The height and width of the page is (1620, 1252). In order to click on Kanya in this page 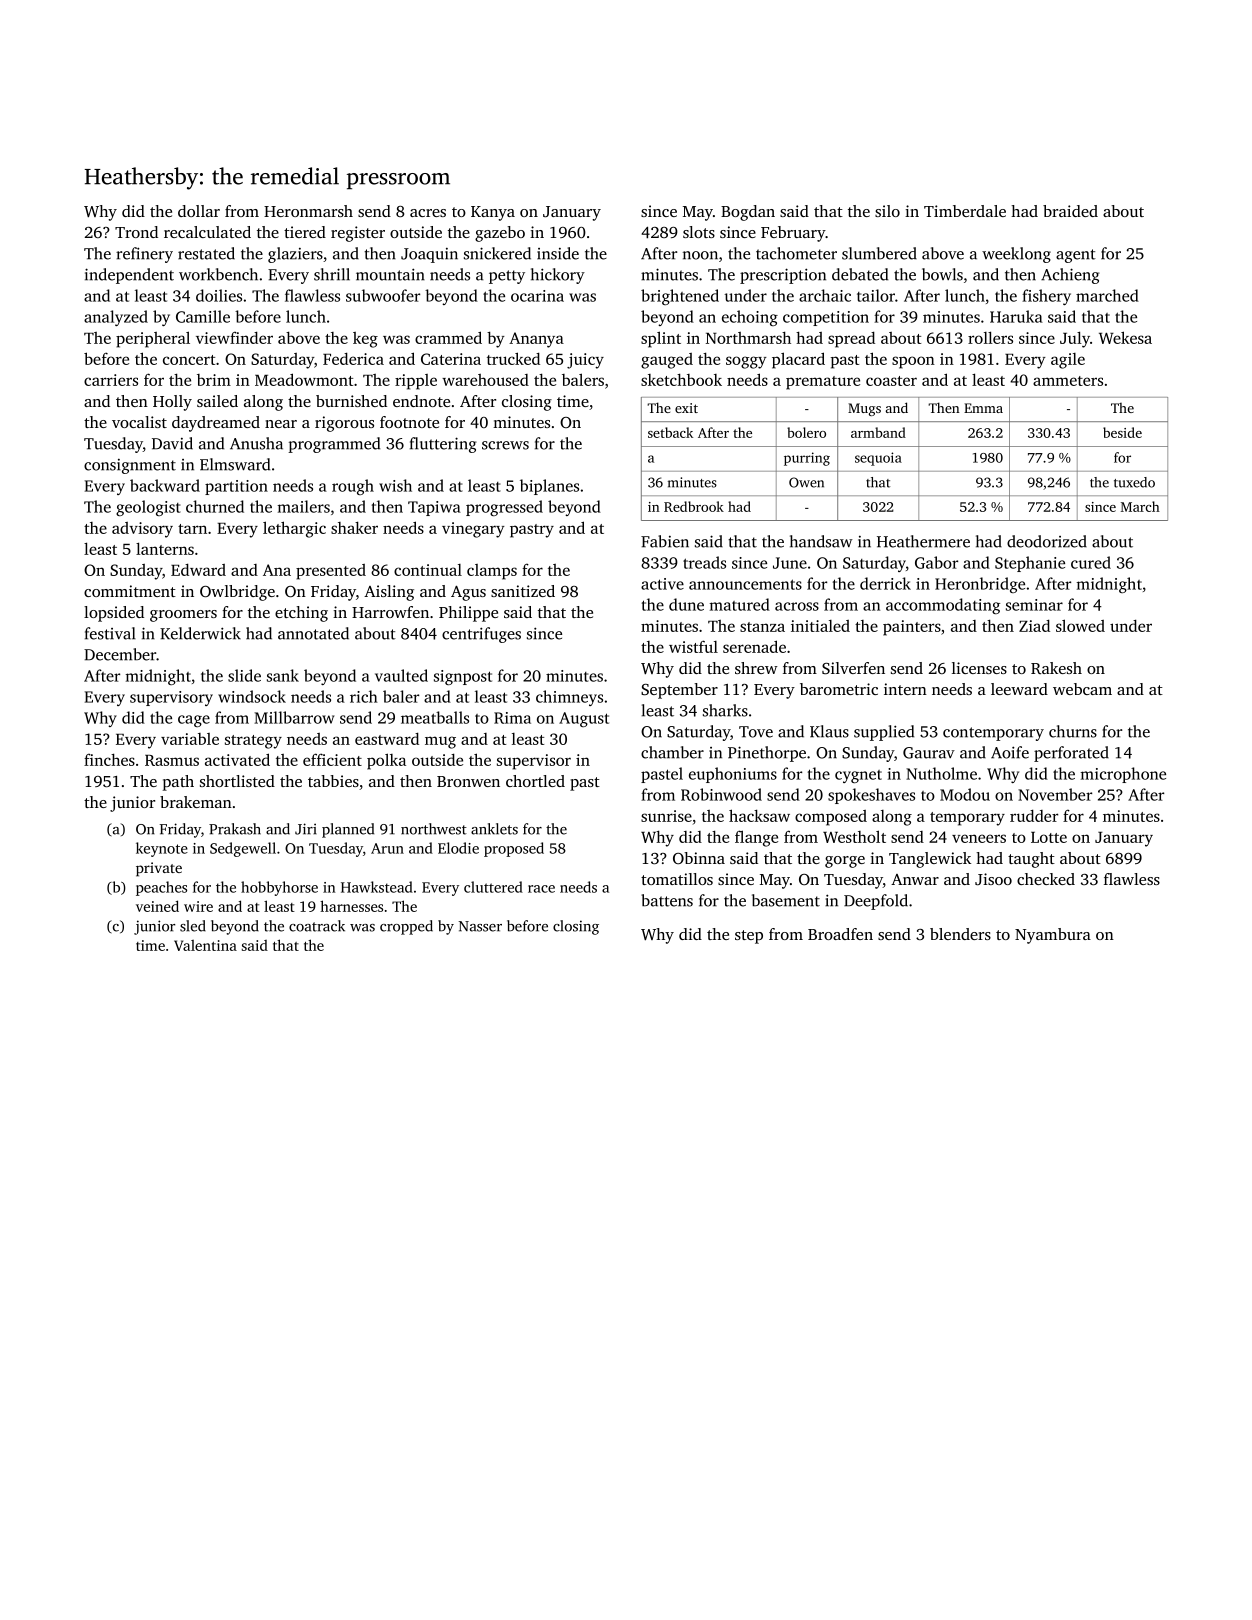, I will do `click(493, 213)`.
